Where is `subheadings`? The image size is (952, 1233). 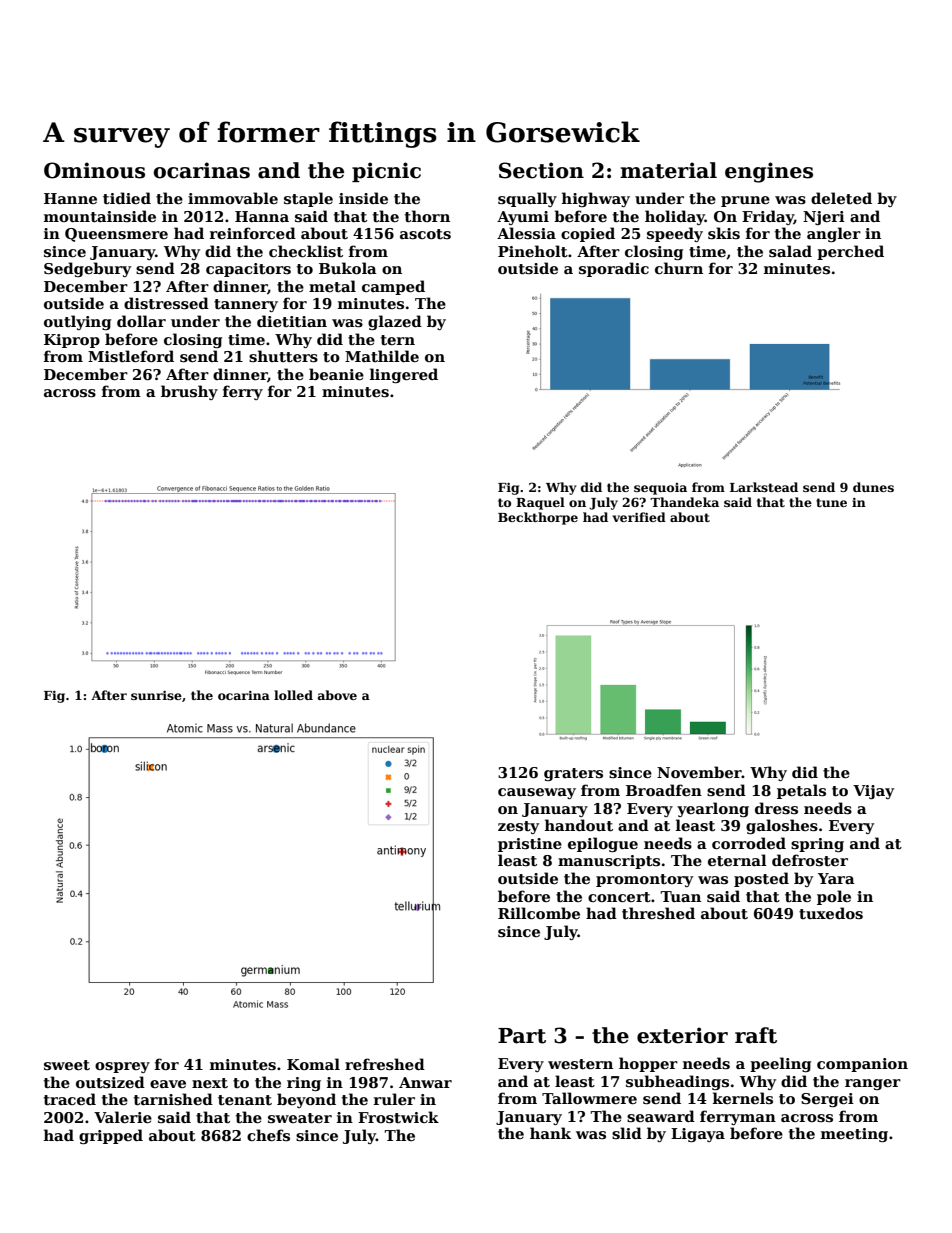
subheadings is located at coordinates (677, 1082).
